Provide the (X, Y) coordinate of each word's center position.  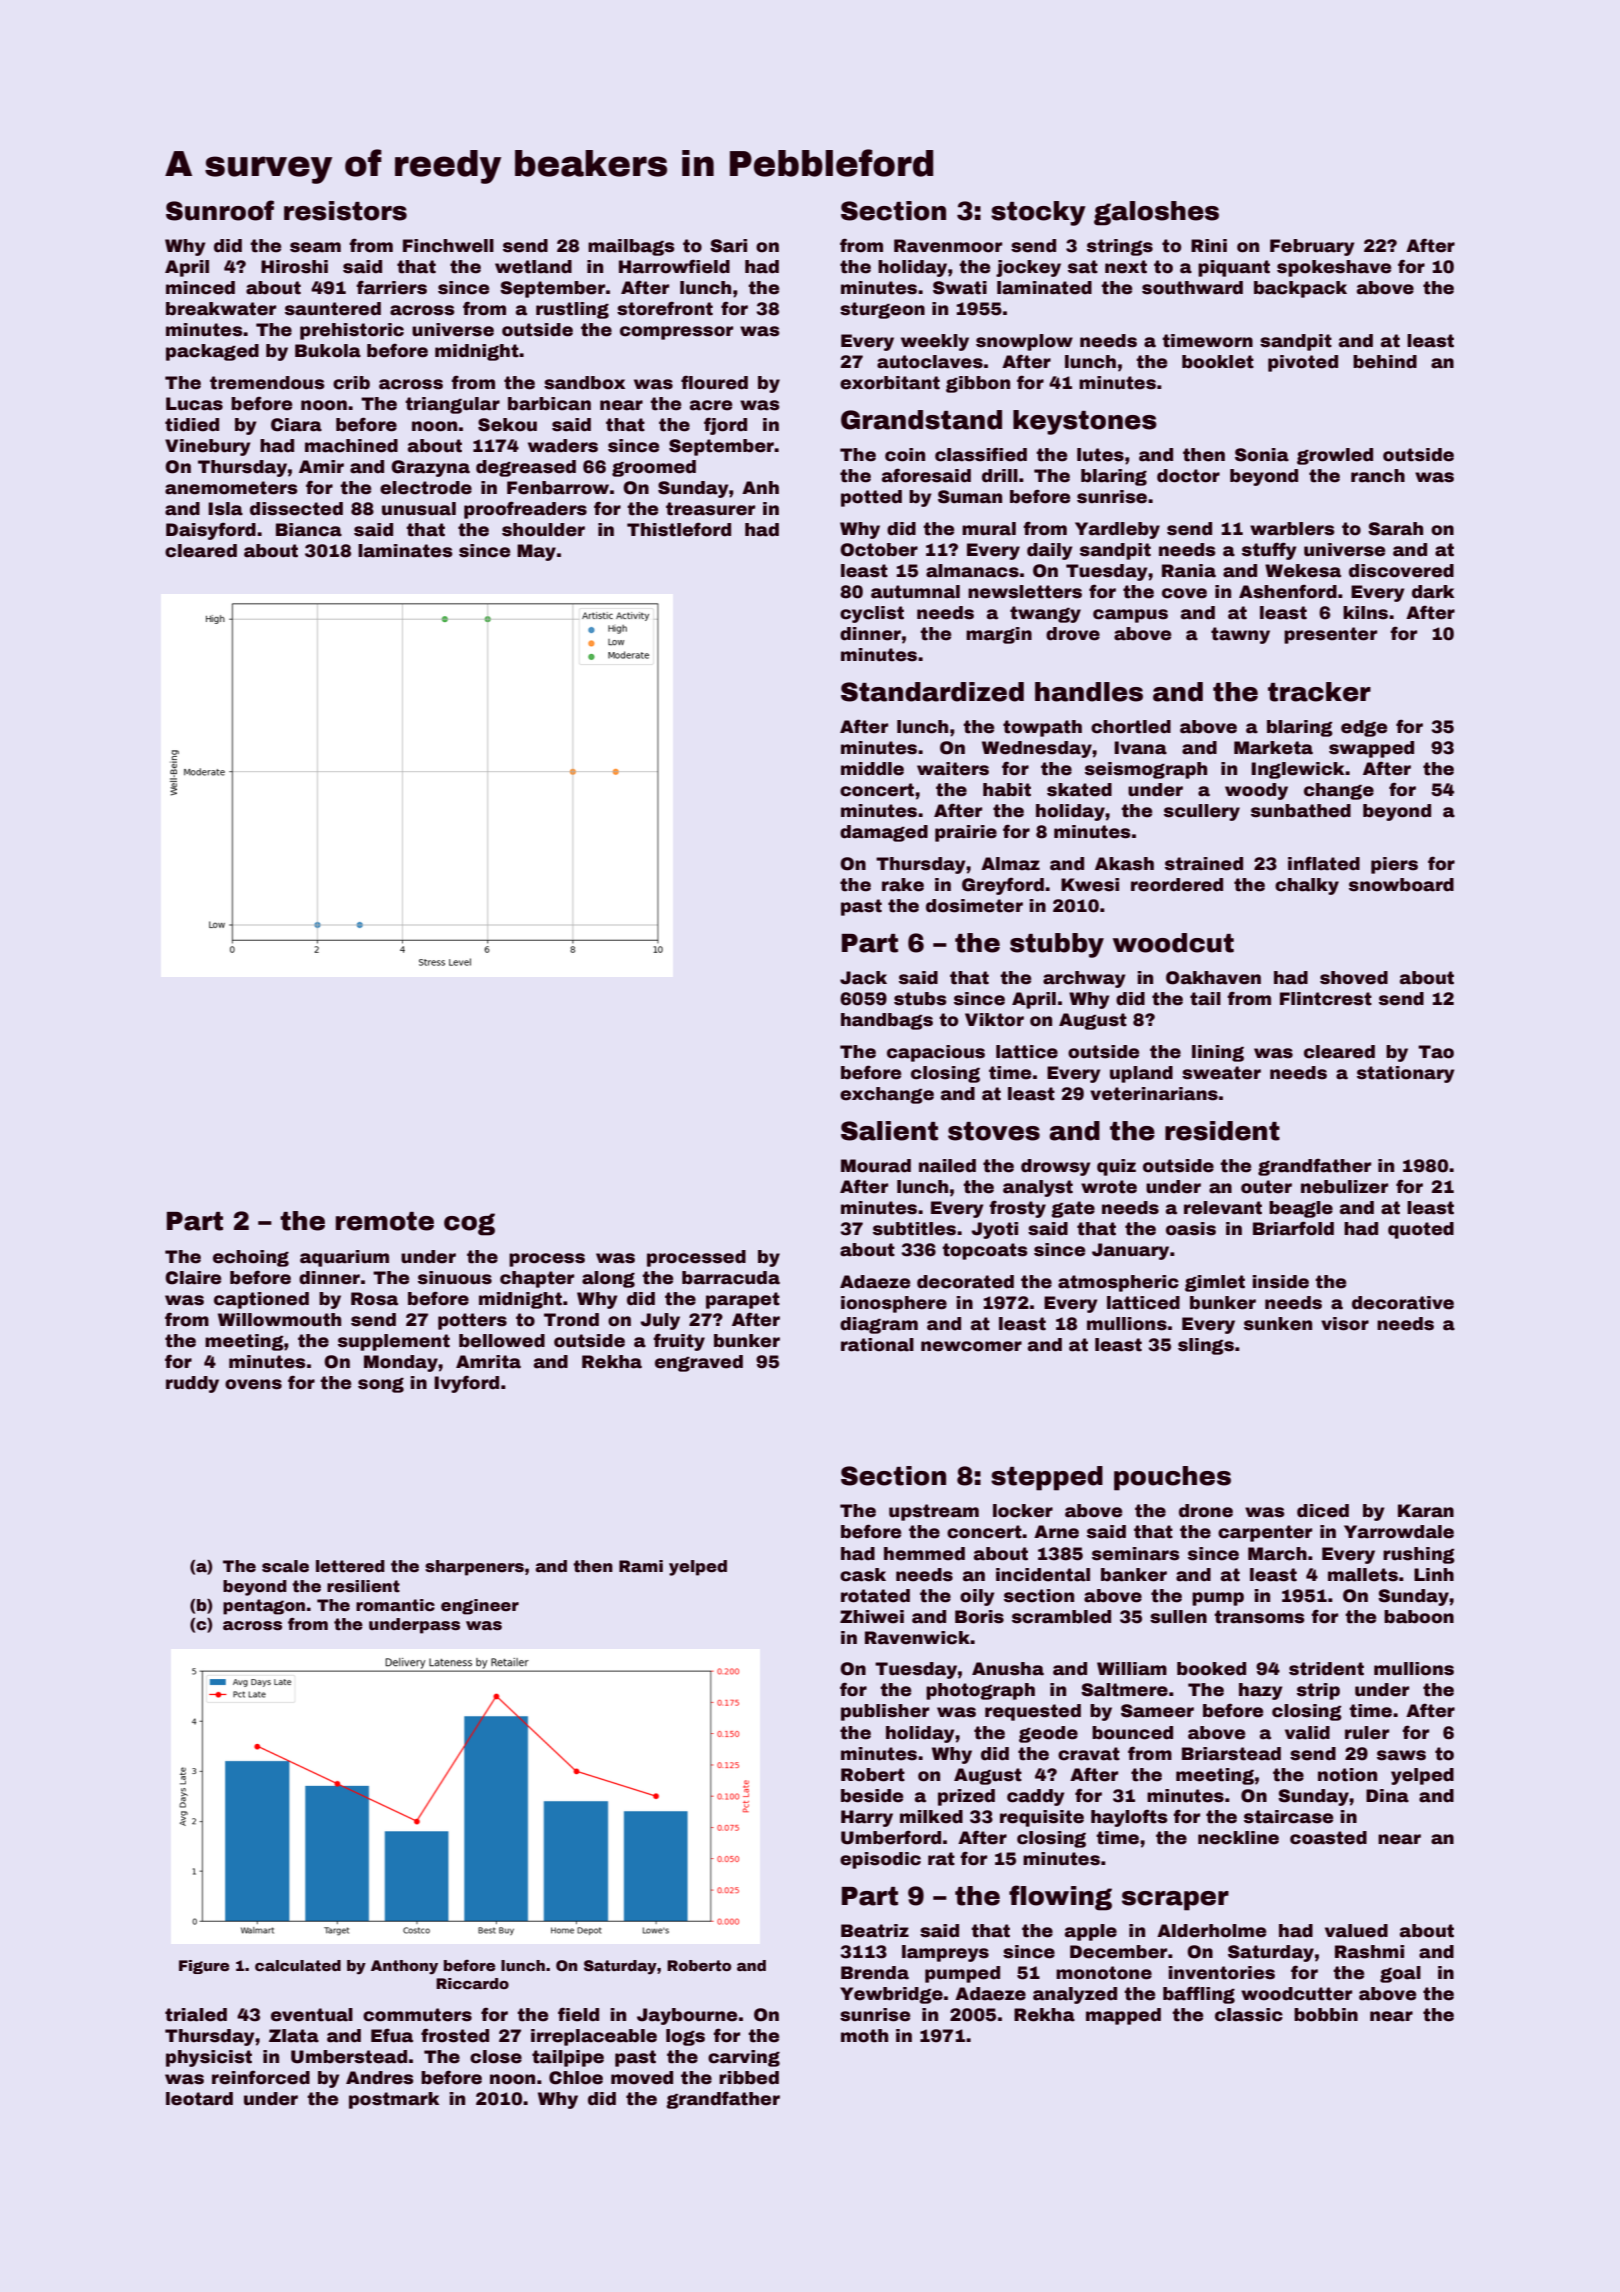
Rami (641, 1566)
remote (385, 1221)
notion (1347, 1775)
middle (872, 769)
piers (1394, 865)
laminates (405, 551)
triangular (452, 405)
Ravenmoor (948, 246)
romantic (395, 1605)
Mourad (876, 1166)
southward (1192, 288)
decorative (1403, 1303)
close (496, 2057)
